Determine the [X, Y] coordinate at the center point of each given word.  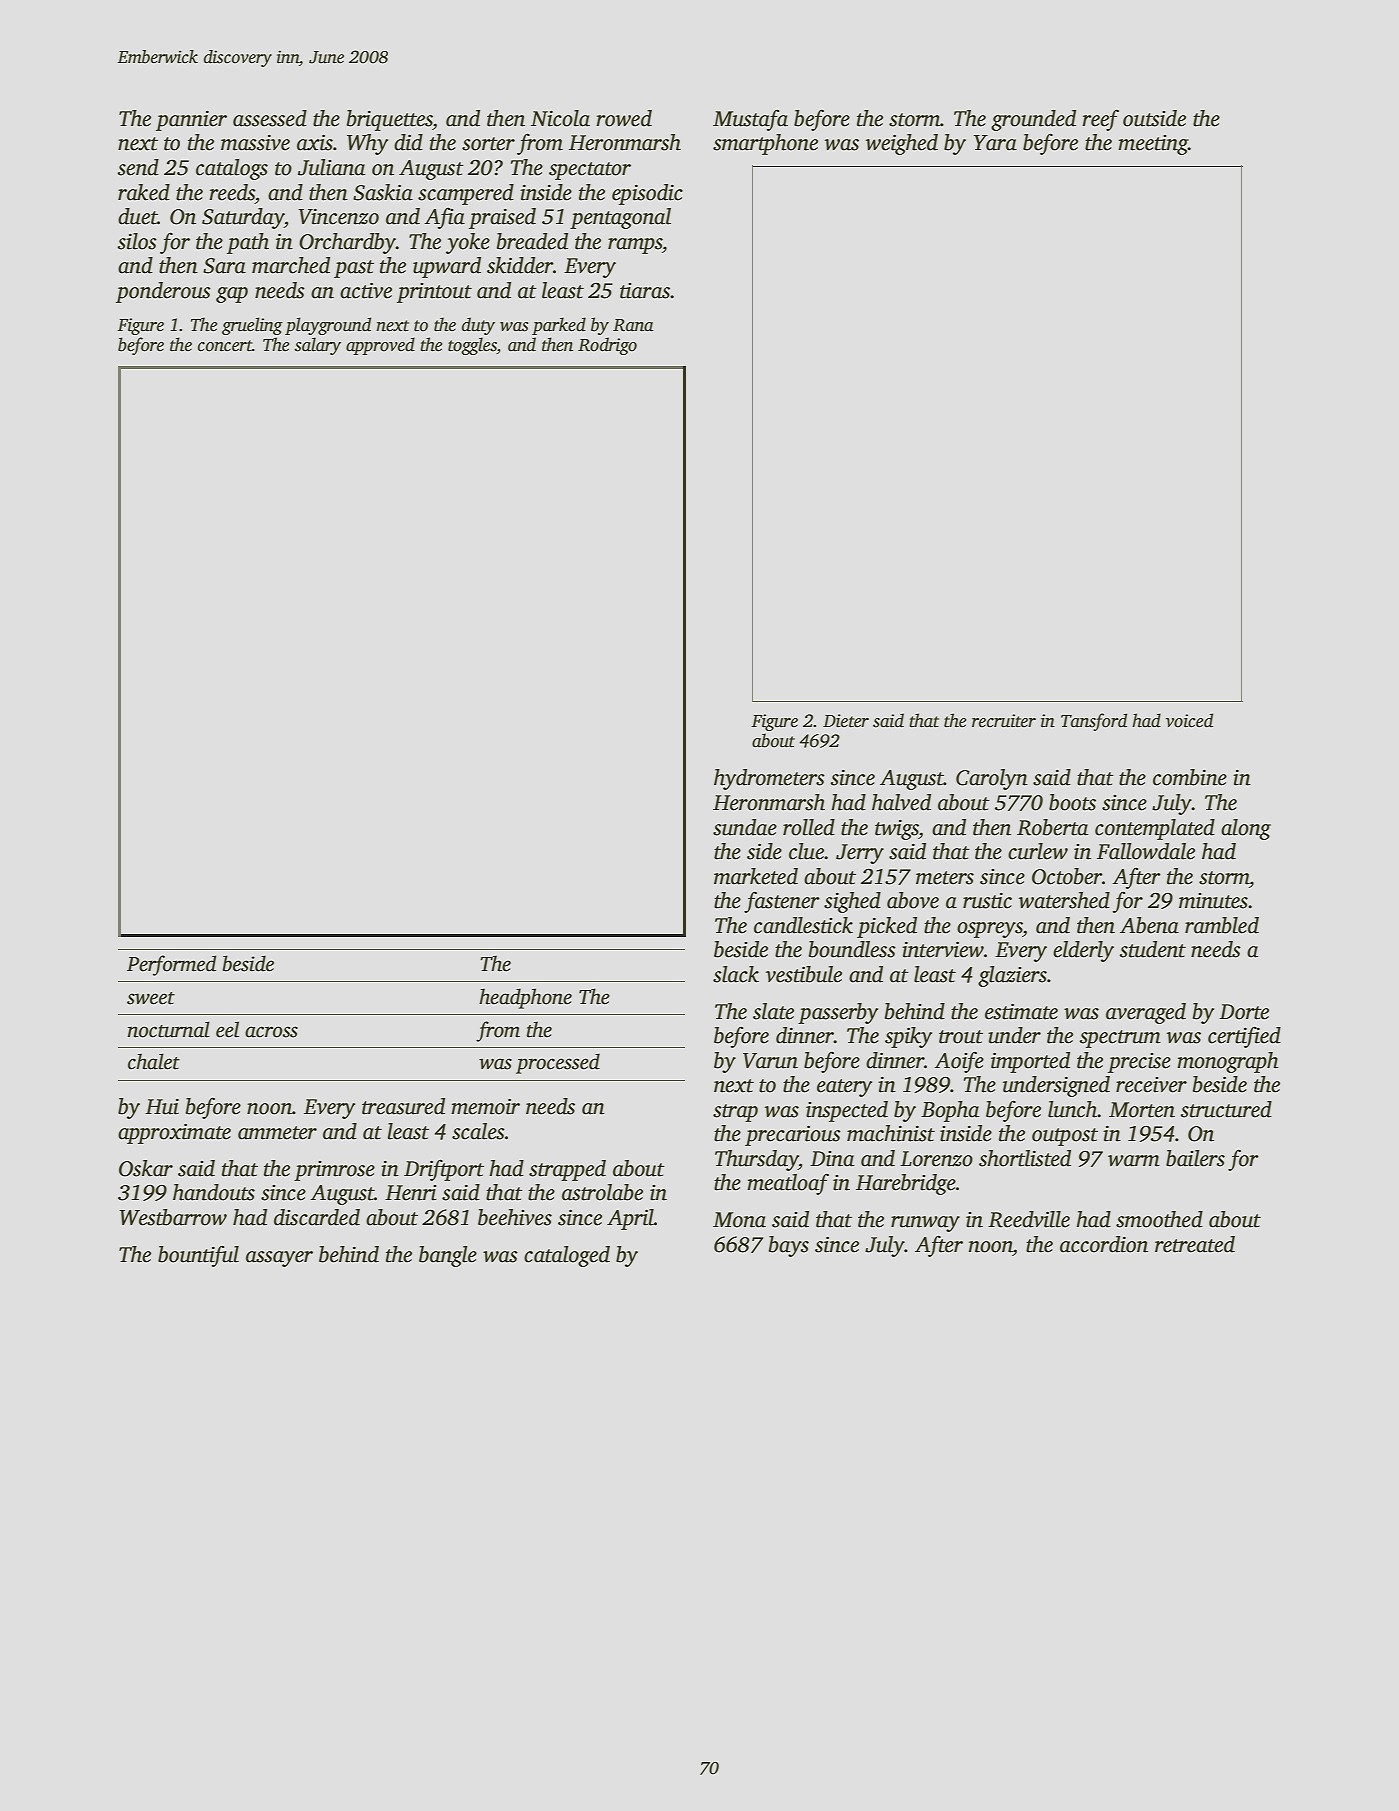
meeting [1153, 145]
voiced [1189, 720]
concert [225, 346]
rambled [1222, 925]
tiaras [645, 291]
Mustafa [750, 120]
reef [1100, 120]
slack [736, 974]
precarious [793, 1136]
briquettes [390, 120]
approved [380, 346]
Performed [171, 965]
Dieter [846, 721]
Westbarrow [173, 1217]
